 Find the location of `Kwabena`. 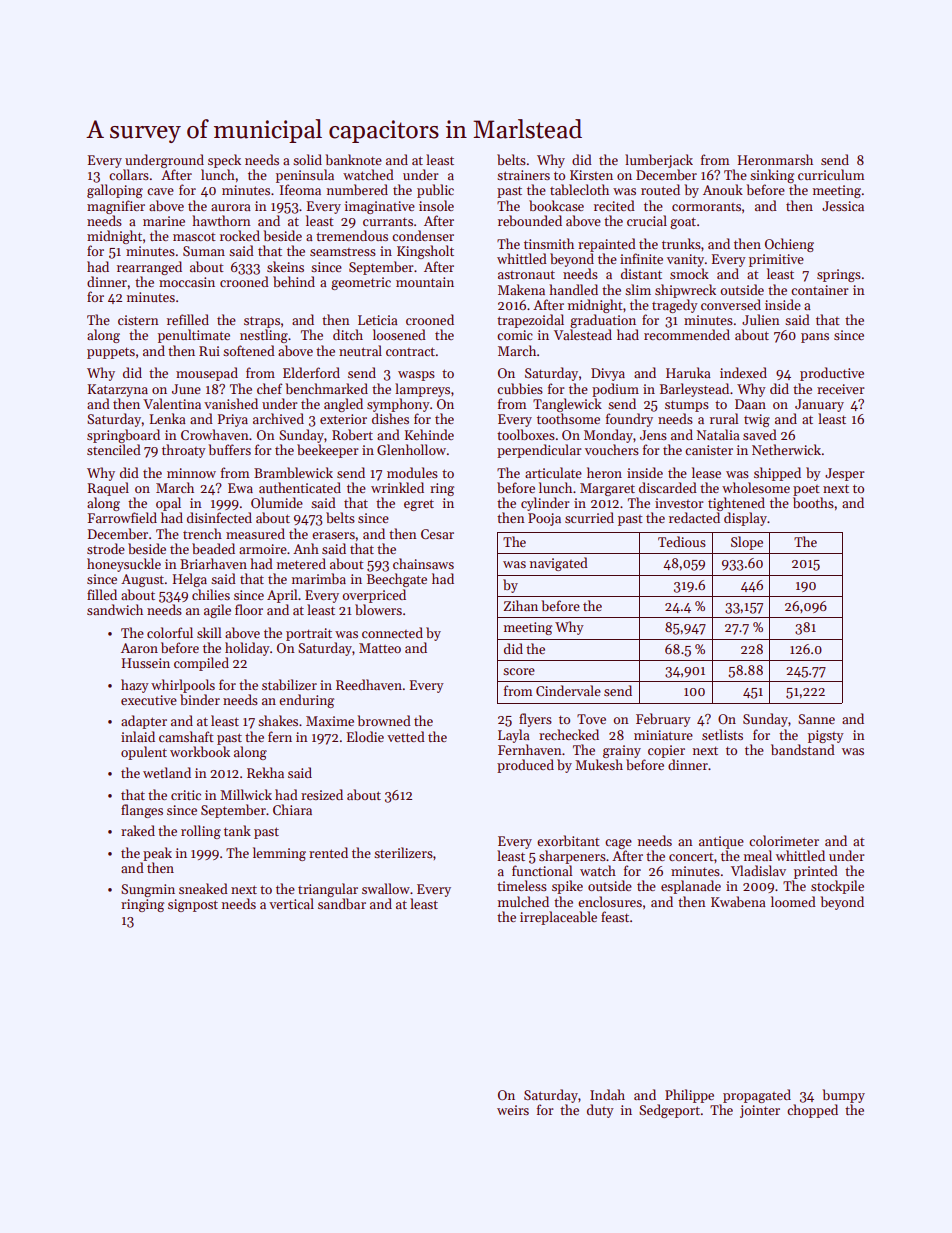

Kwabena is located at coordinates (738, 901).
